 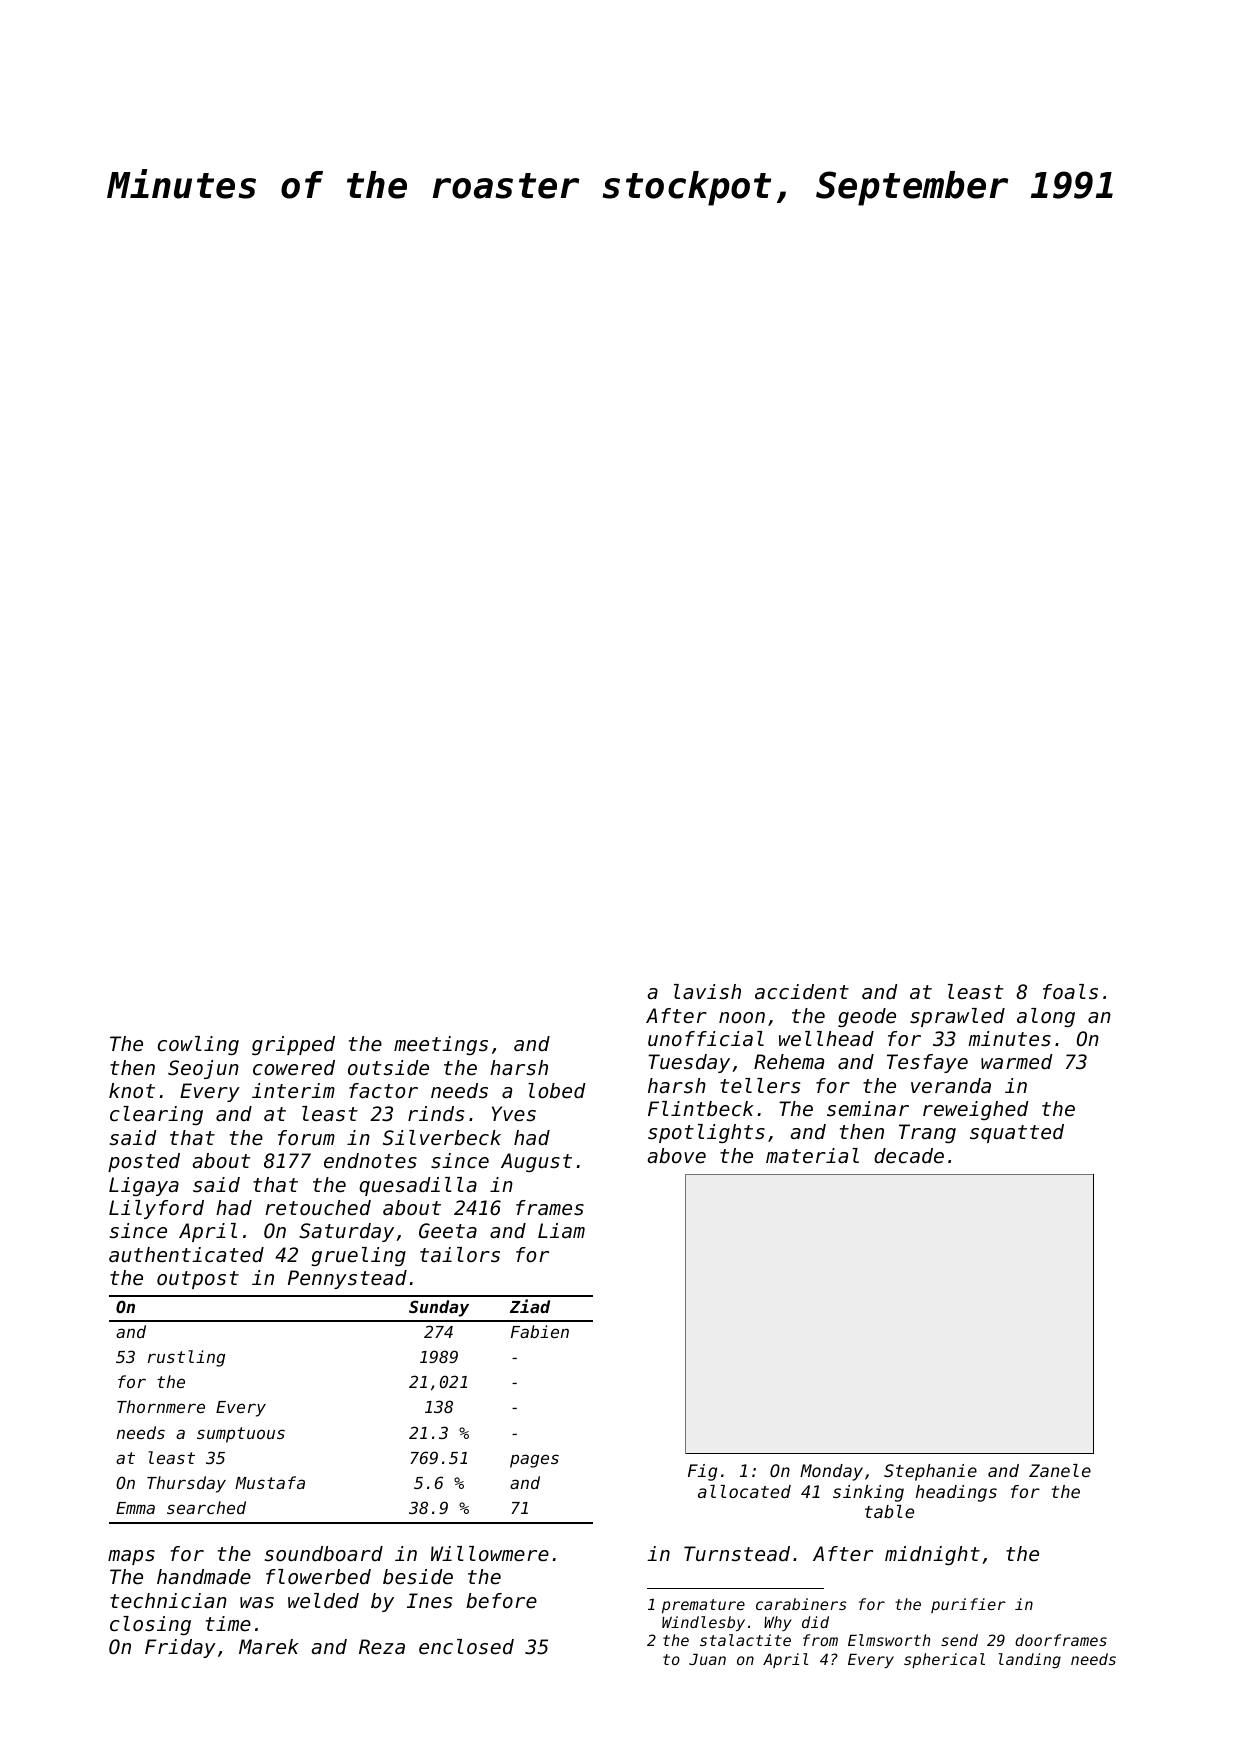 What do you see at coordinates (707, 992) in the screenshot?
I see `lavish` at bounding box center [707, 992].
